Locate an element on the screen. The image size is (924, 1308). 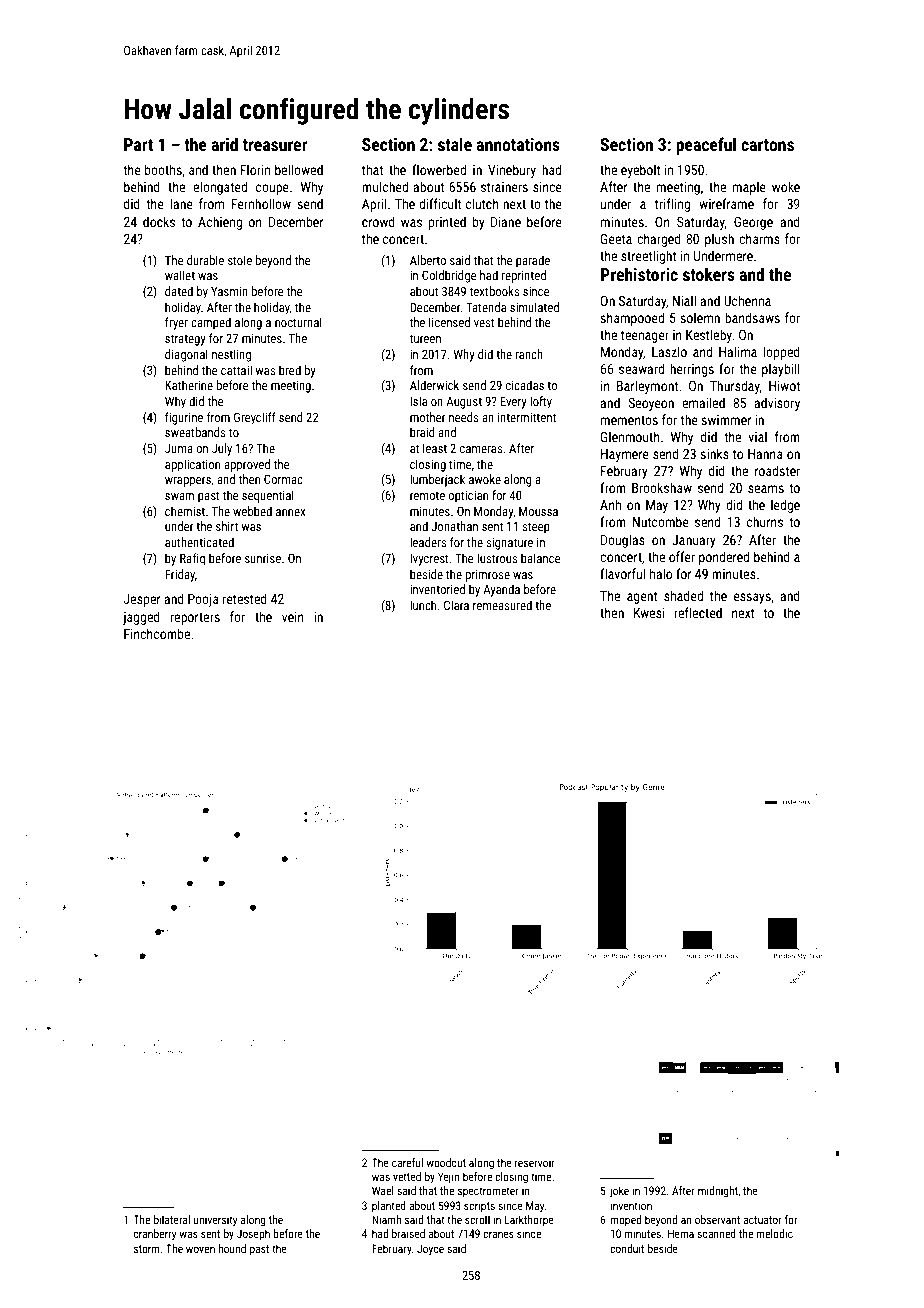
ranch is located at coordinates (529, 354).
